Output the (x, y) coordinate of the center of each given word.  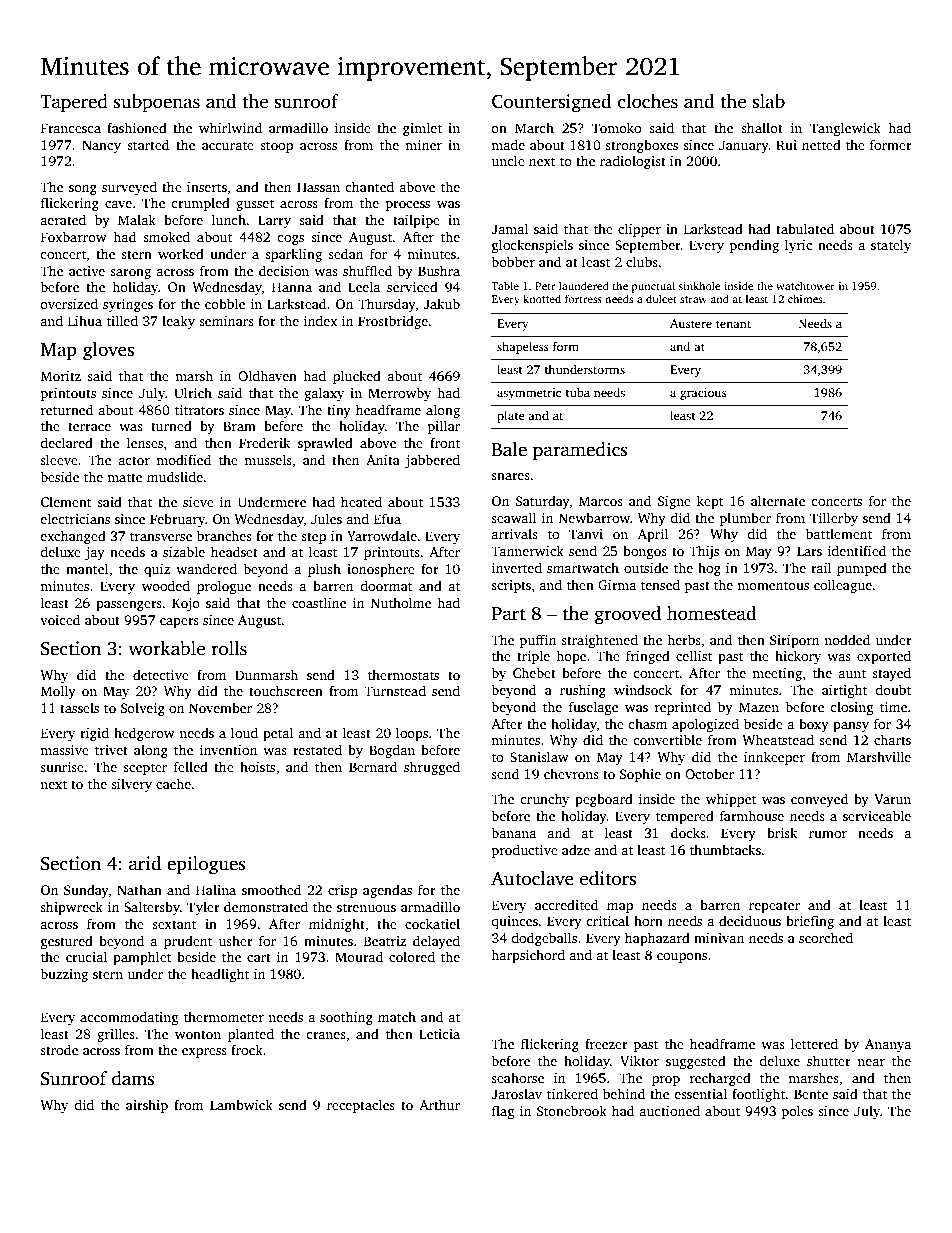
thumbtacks (725, 849)
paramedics (580, 451)
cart (259, 957)
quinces (514, 922)
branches (224, 535)
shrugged (432, 768)
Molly (58, 692)
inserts (207, 187)
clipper (639, 230)
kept (710, 502)
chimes (805, 298)
